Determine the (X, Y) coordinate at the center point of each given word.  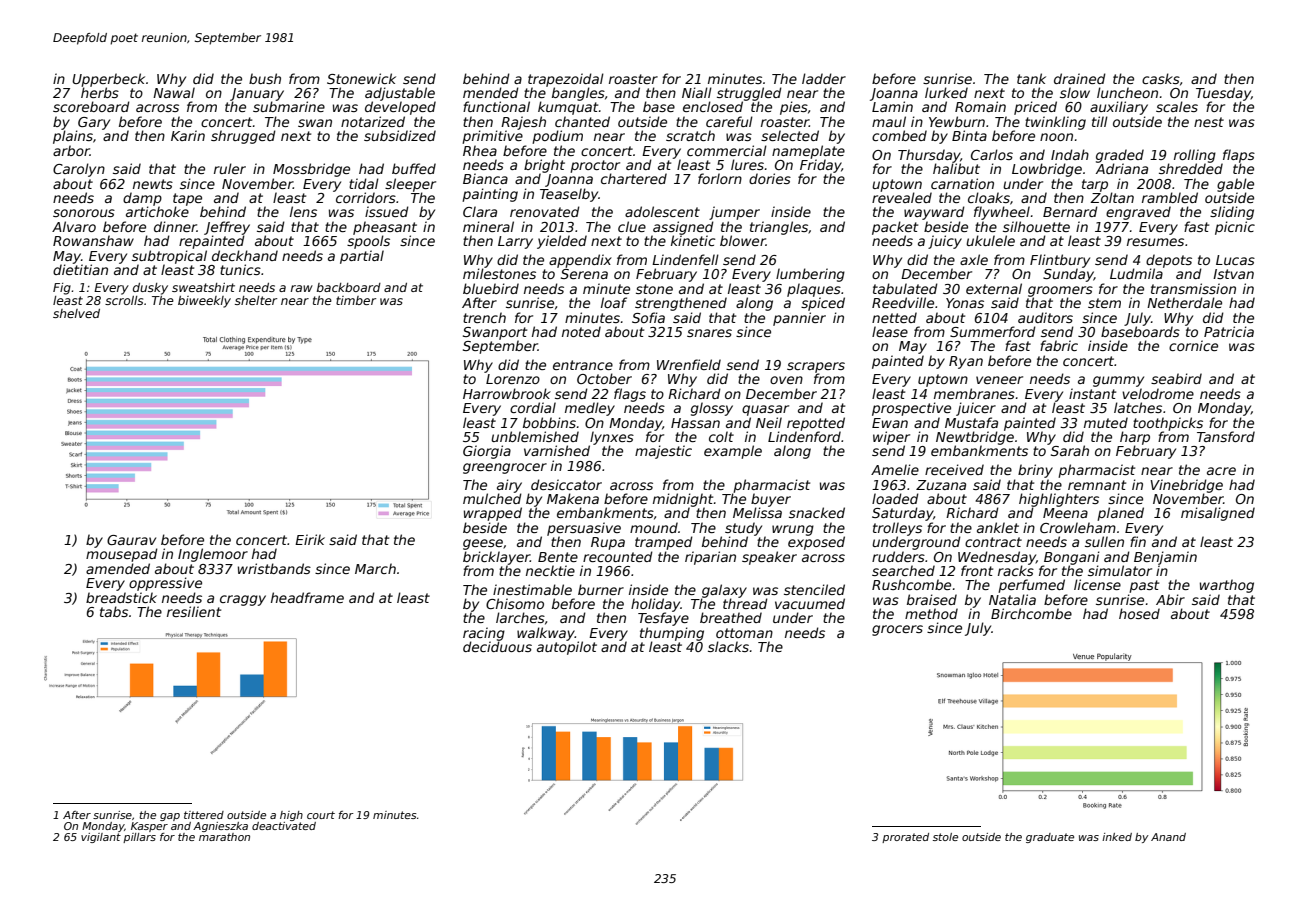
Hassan (695, 423)
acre (1221, 471)
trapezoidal (566, 80)
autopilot (567, 648)
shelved (76, 313)
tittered (204, 815)
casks (1161, 78)
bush (265, 78)
